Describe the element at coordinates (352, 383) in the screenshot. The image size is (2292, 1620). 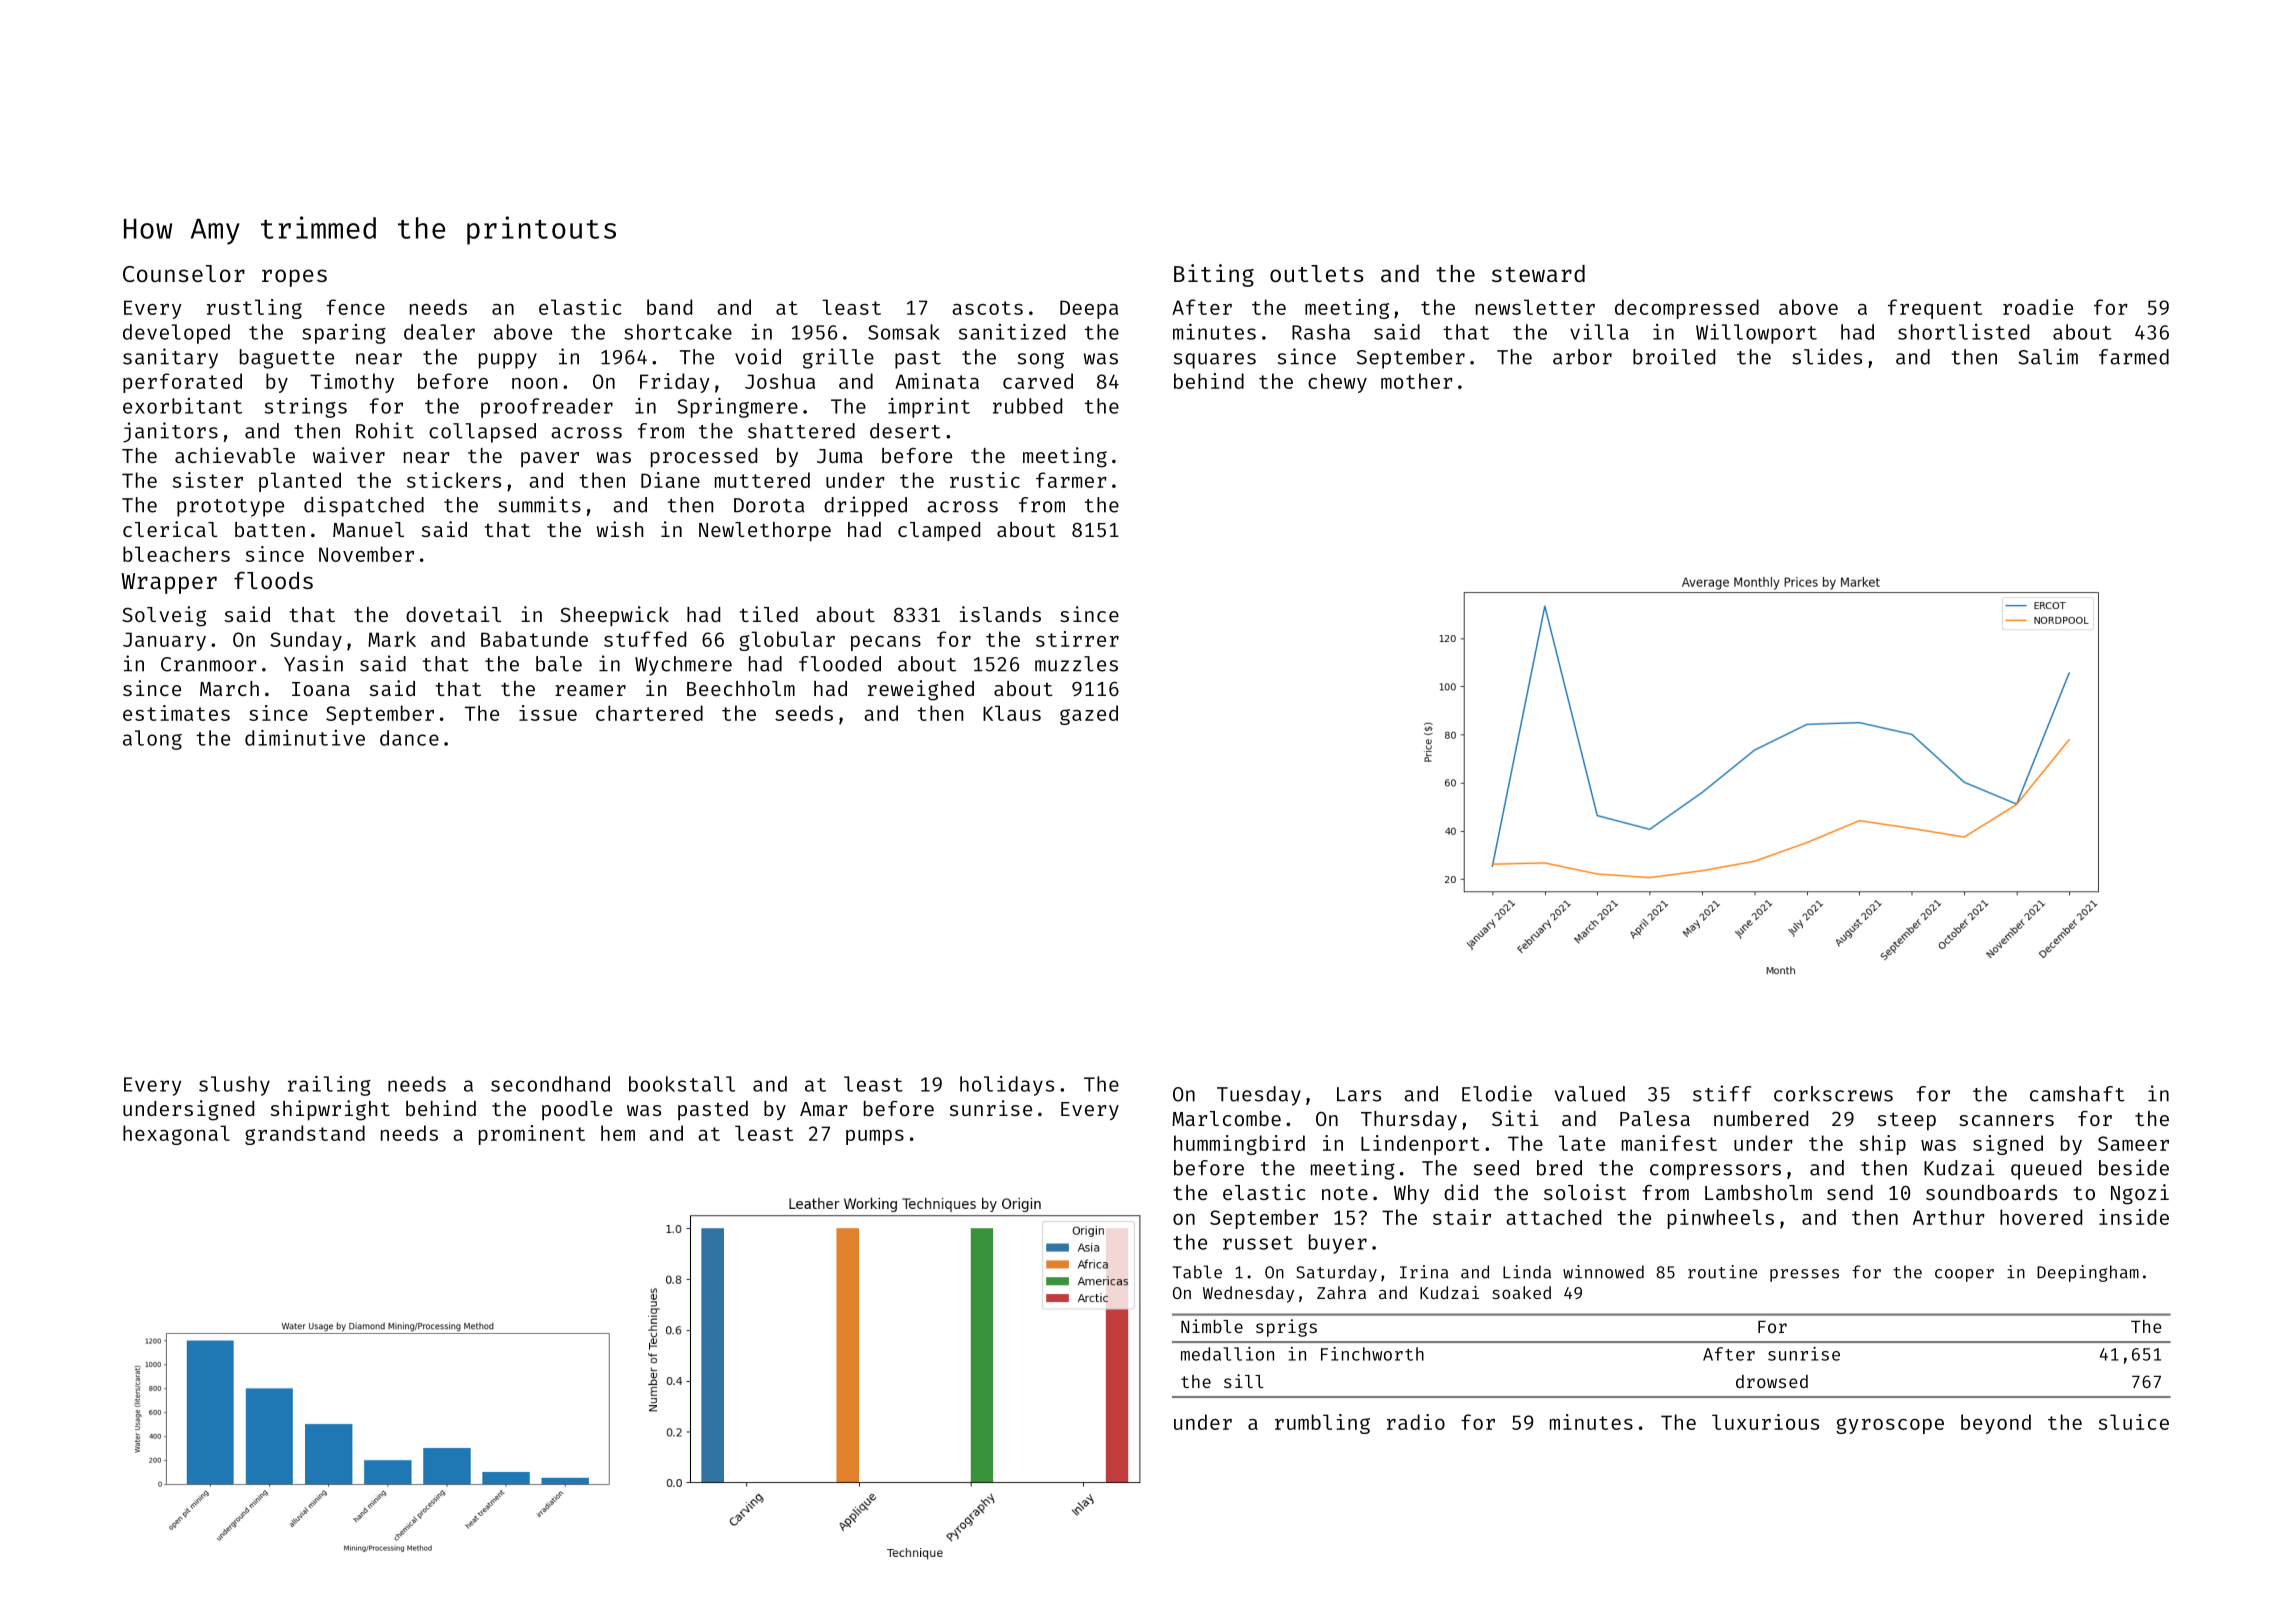
I see `Timothy` at that location.
